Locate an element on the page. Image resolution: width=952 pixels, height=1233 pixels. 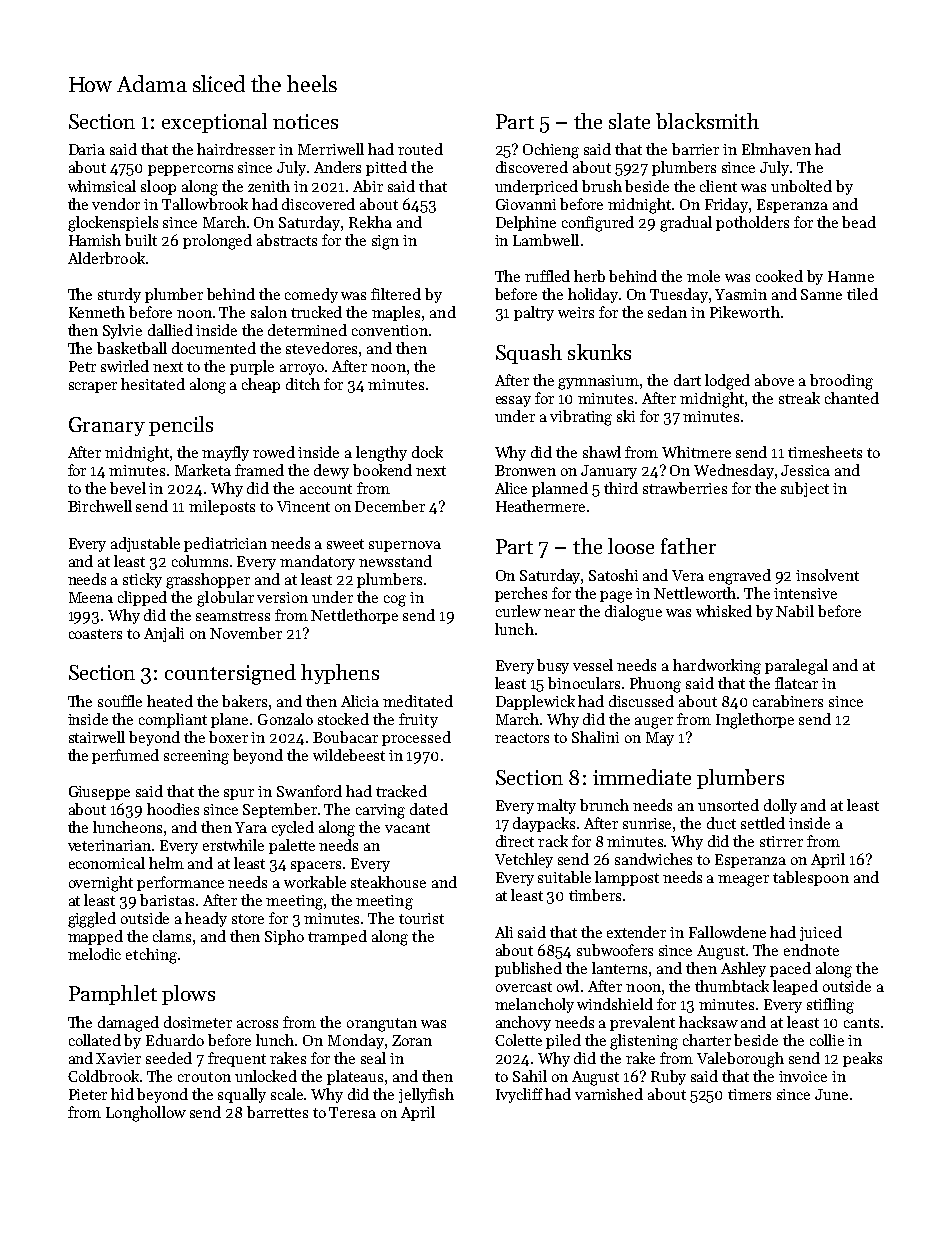
June is located at coordinates (831, 1094).
